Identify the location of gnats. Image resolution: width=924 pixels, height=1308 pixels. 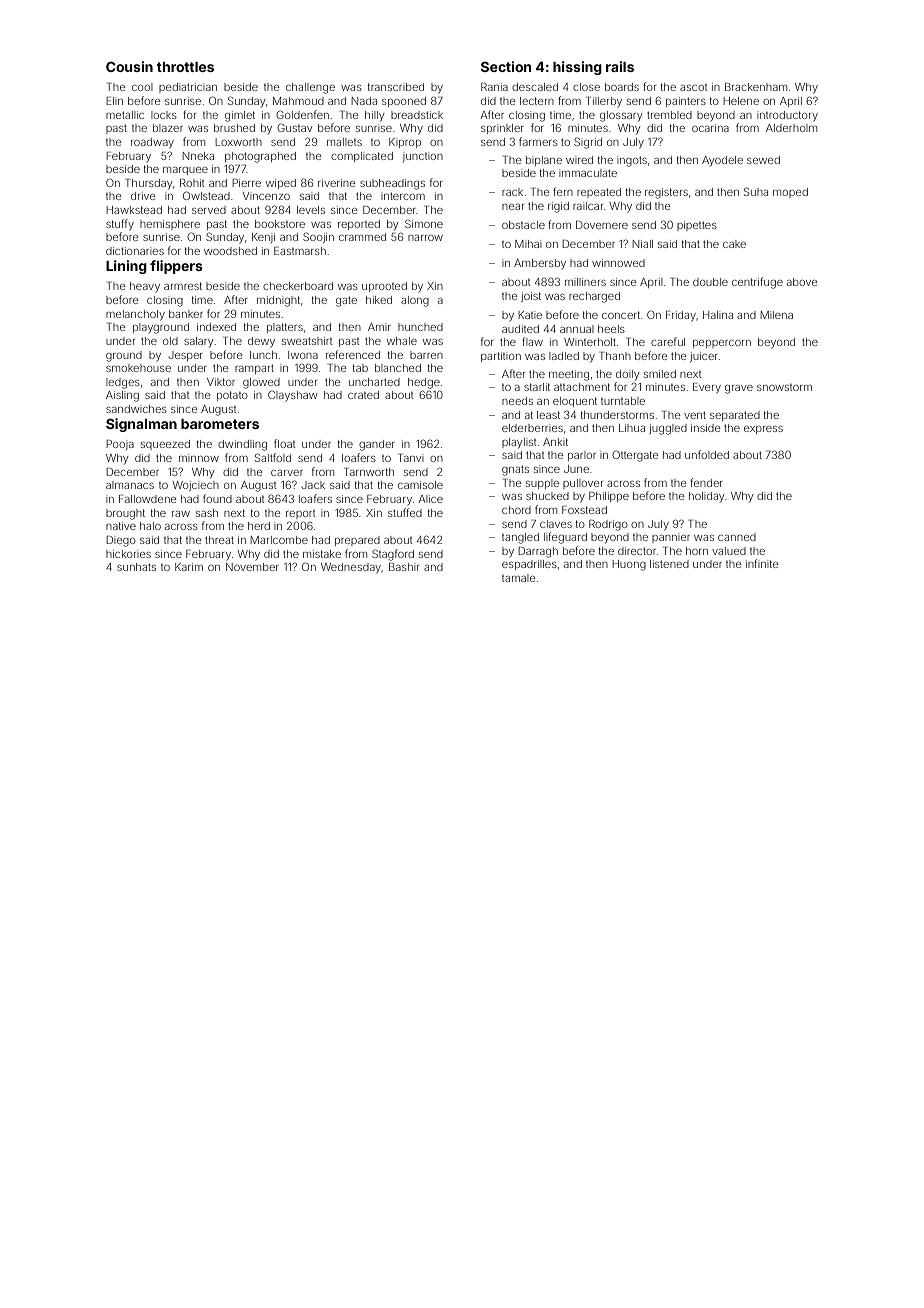
(515, 470).
